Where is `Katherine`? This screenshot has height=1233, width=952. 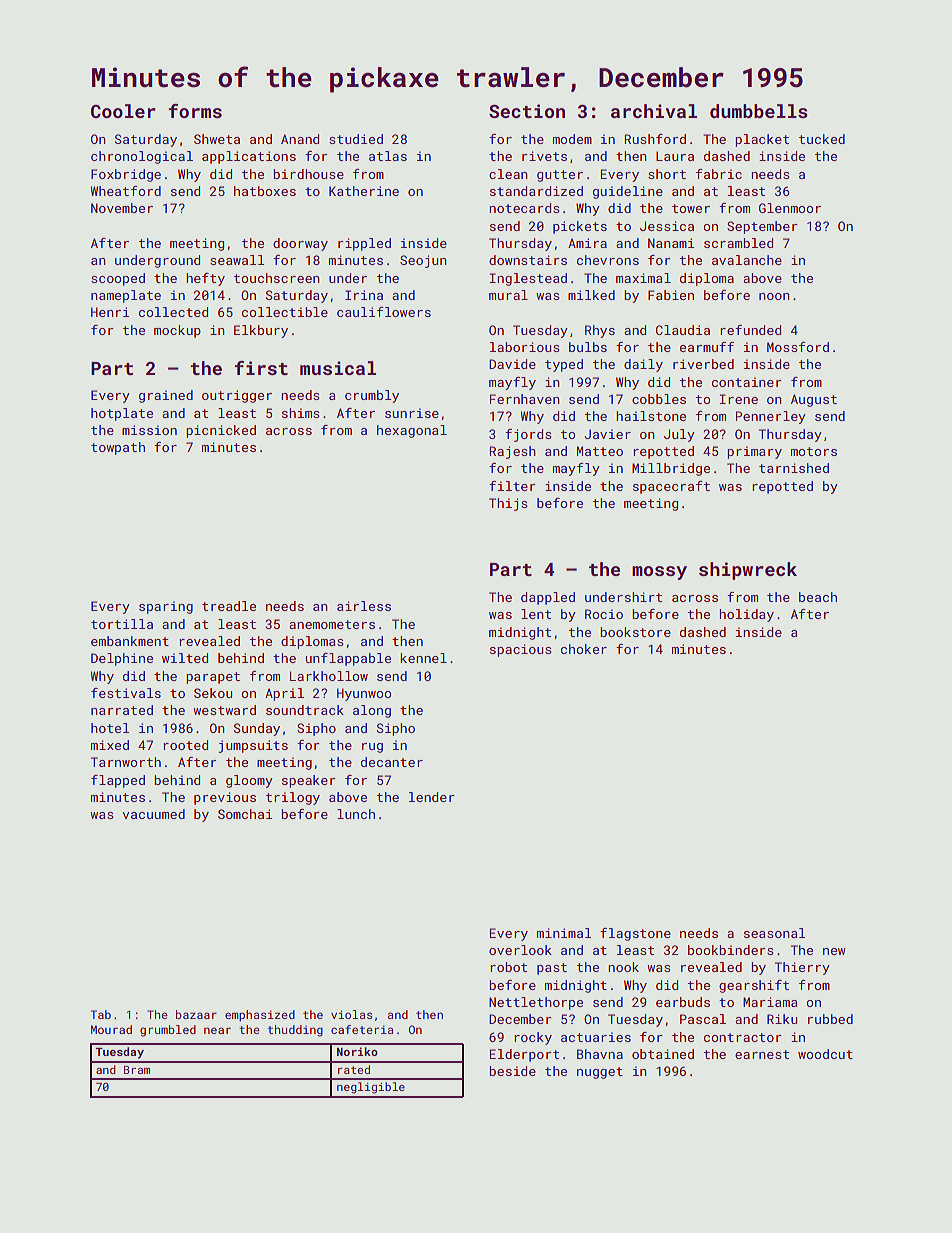 Katherine is located at coordinates (364, 191).
